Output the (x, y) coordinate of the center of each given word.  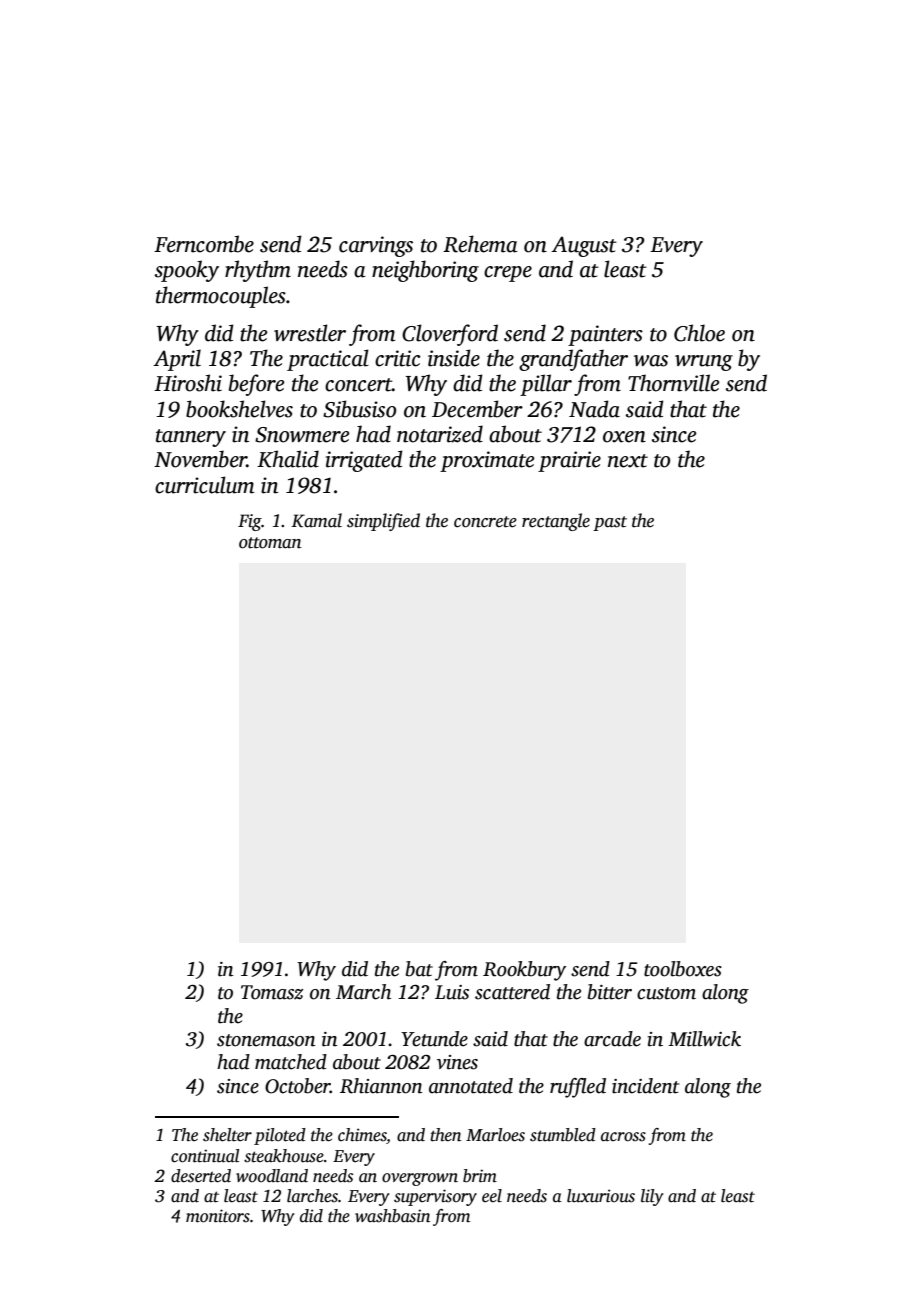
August (584, 246)
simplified (383, 522)
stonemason (266, 1040)
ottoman (270, 543)
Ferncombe (204, 244)
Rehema (480, 244)
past (610, 523)
